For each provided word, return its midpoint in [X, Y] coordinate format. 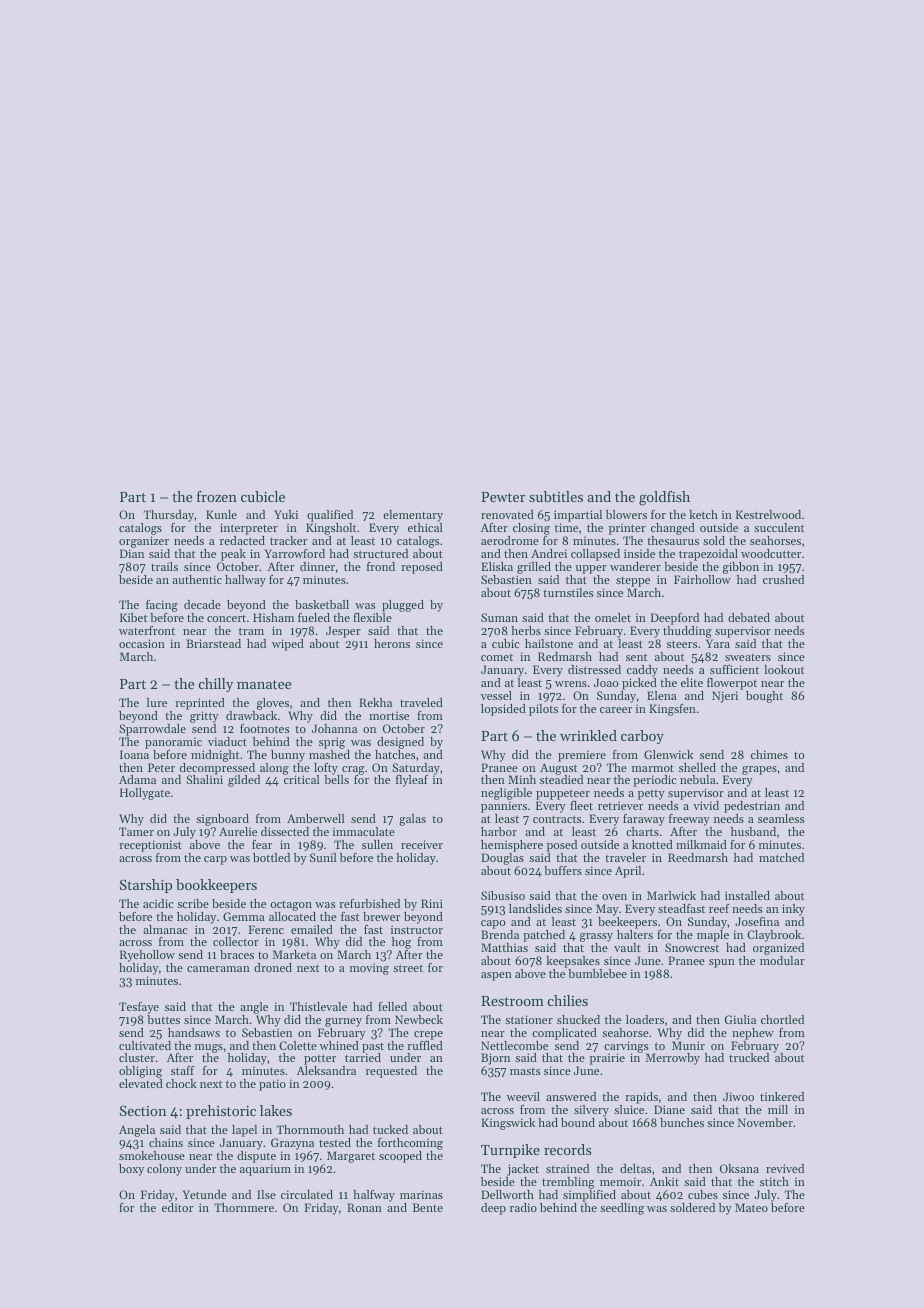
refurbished [369, 903]
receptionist [150, 846]
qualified [330, 516]
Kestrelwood [768, 514]
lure [157, 702]
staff [183, 1070]
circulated [307, 1194]
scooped [400, 1157]
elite [692, 682]
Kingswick [508, 1124]
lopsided [503, 710]
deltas [635, 1168]
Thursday [169, 516]
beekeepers [627, 923]
